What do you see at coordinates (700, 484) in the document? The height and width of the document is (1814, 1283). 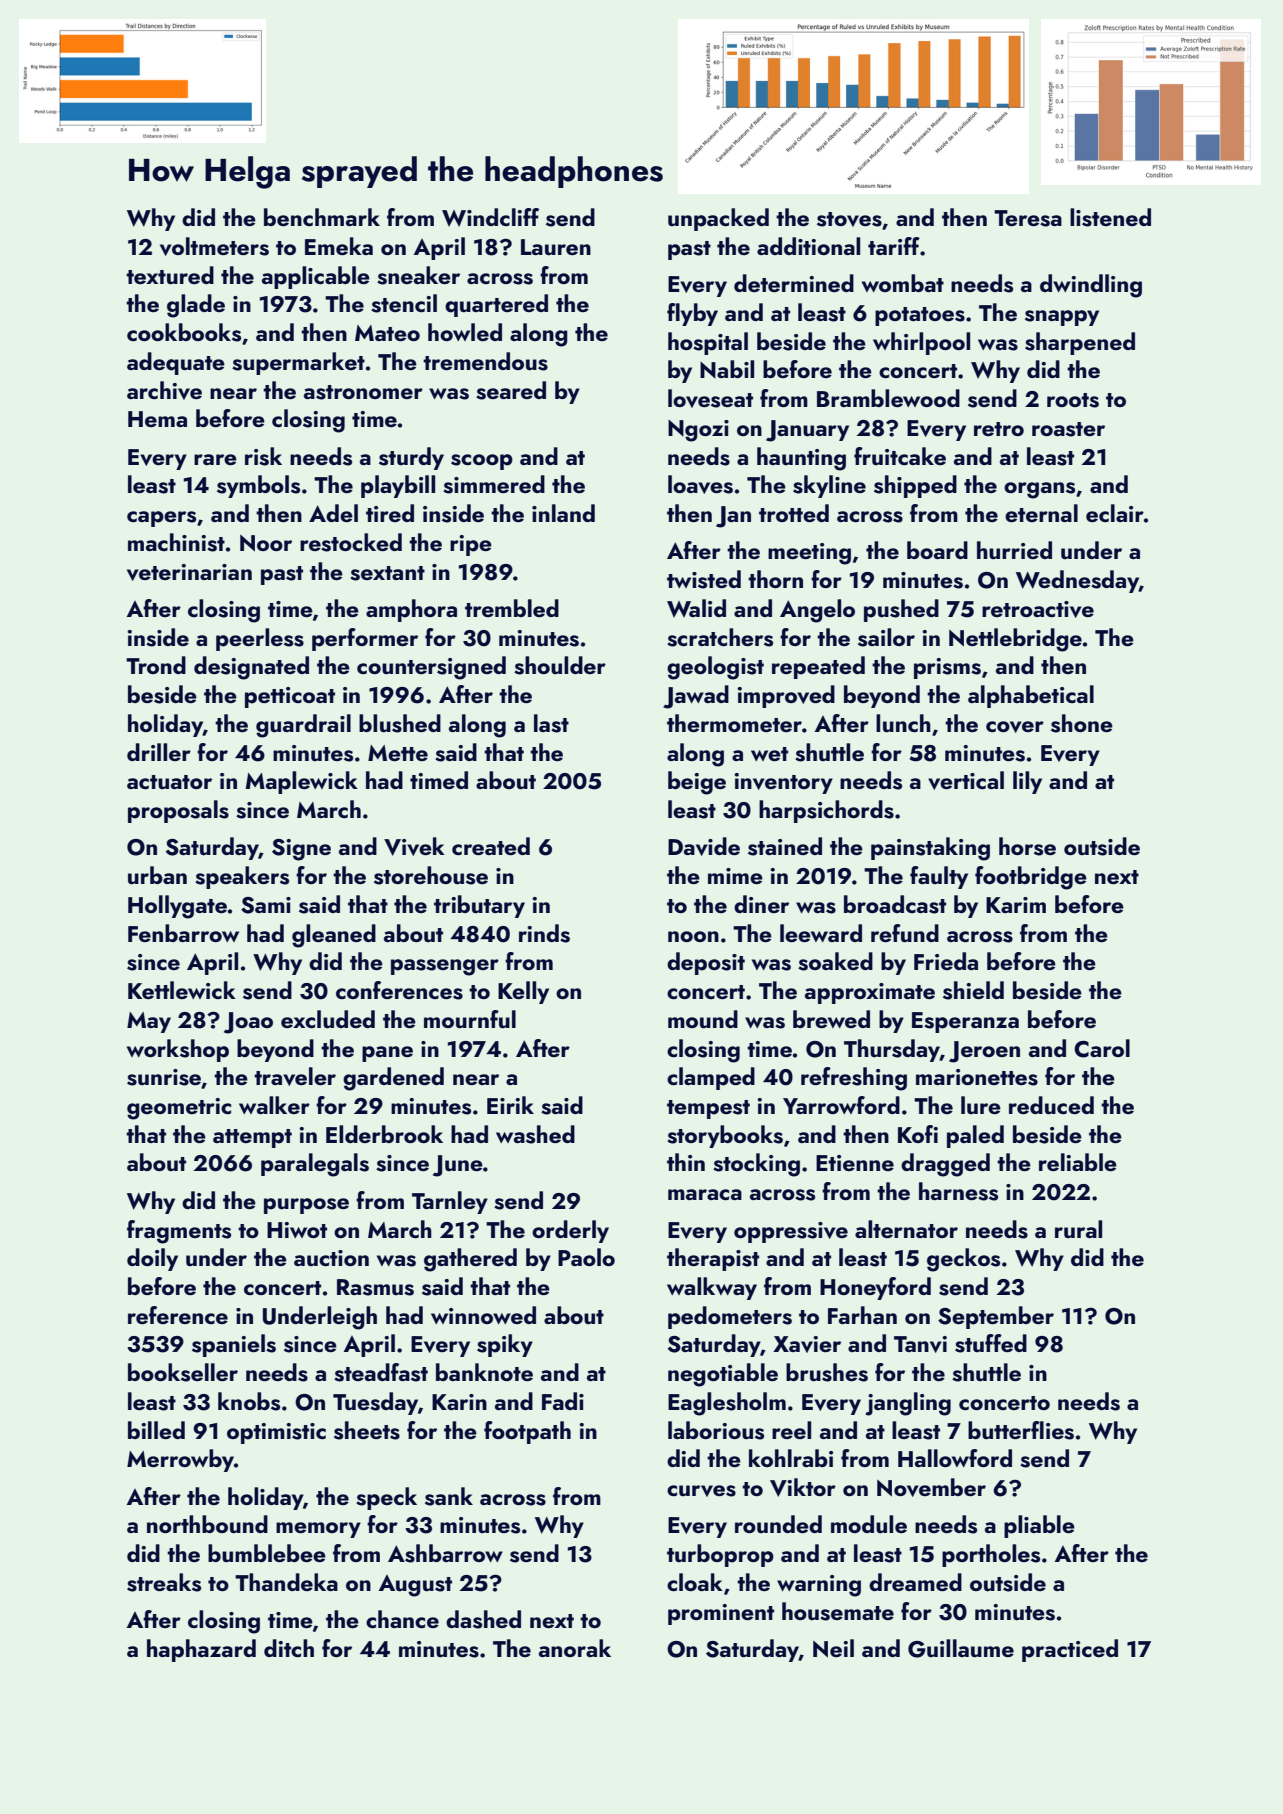 I see `loaves` at bounding box center [700, 484].
